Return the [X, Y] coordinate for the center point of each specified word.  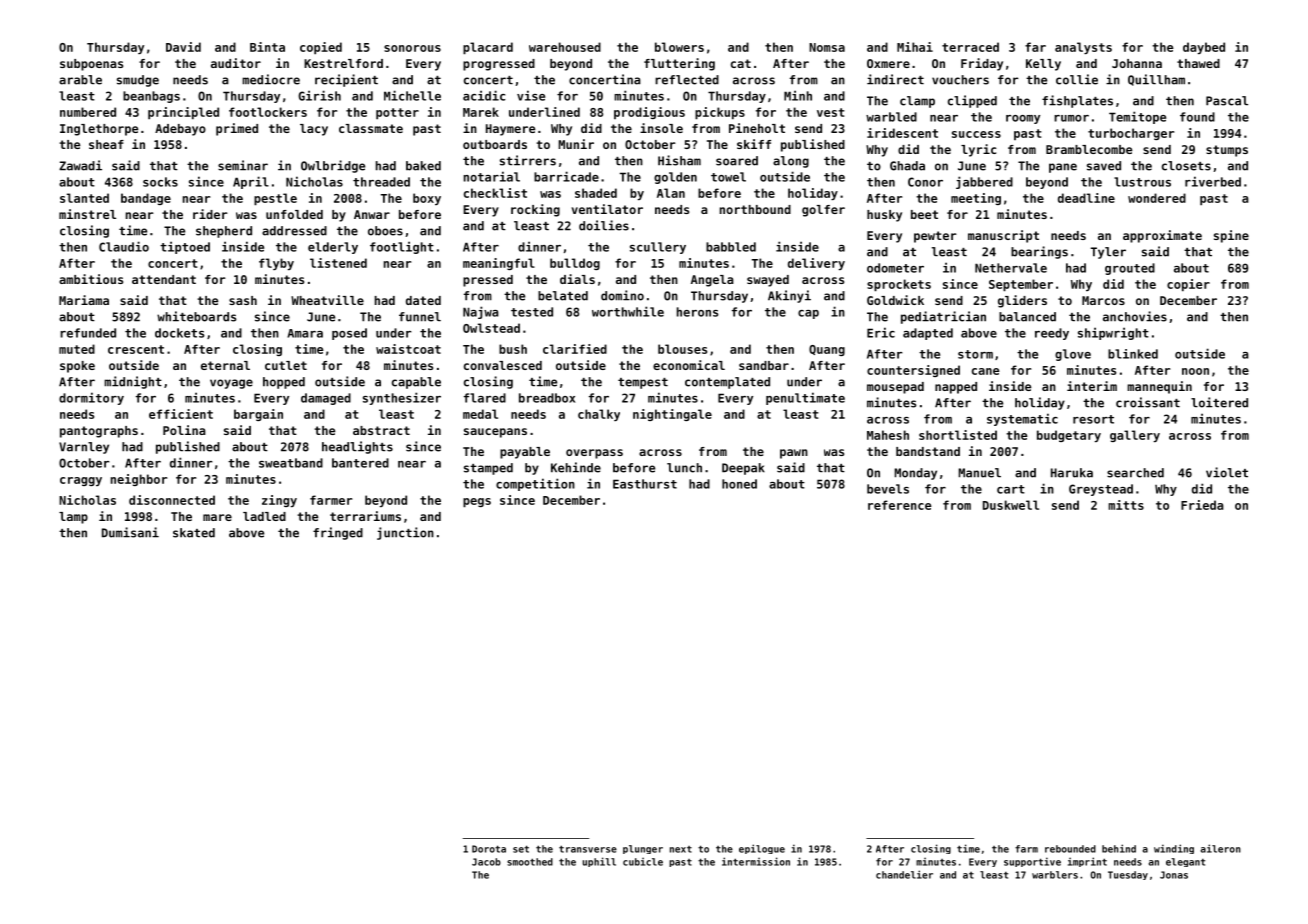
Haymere [510, 130]
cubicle [643, 861]
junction [405, 533]
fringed [338, 533]
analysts [1083, 48]
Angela [712, 281]
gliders [1022, 301]
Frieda [1202, 505]
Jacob [486, 862]
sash [243, 300]
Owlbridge [333, 166]
